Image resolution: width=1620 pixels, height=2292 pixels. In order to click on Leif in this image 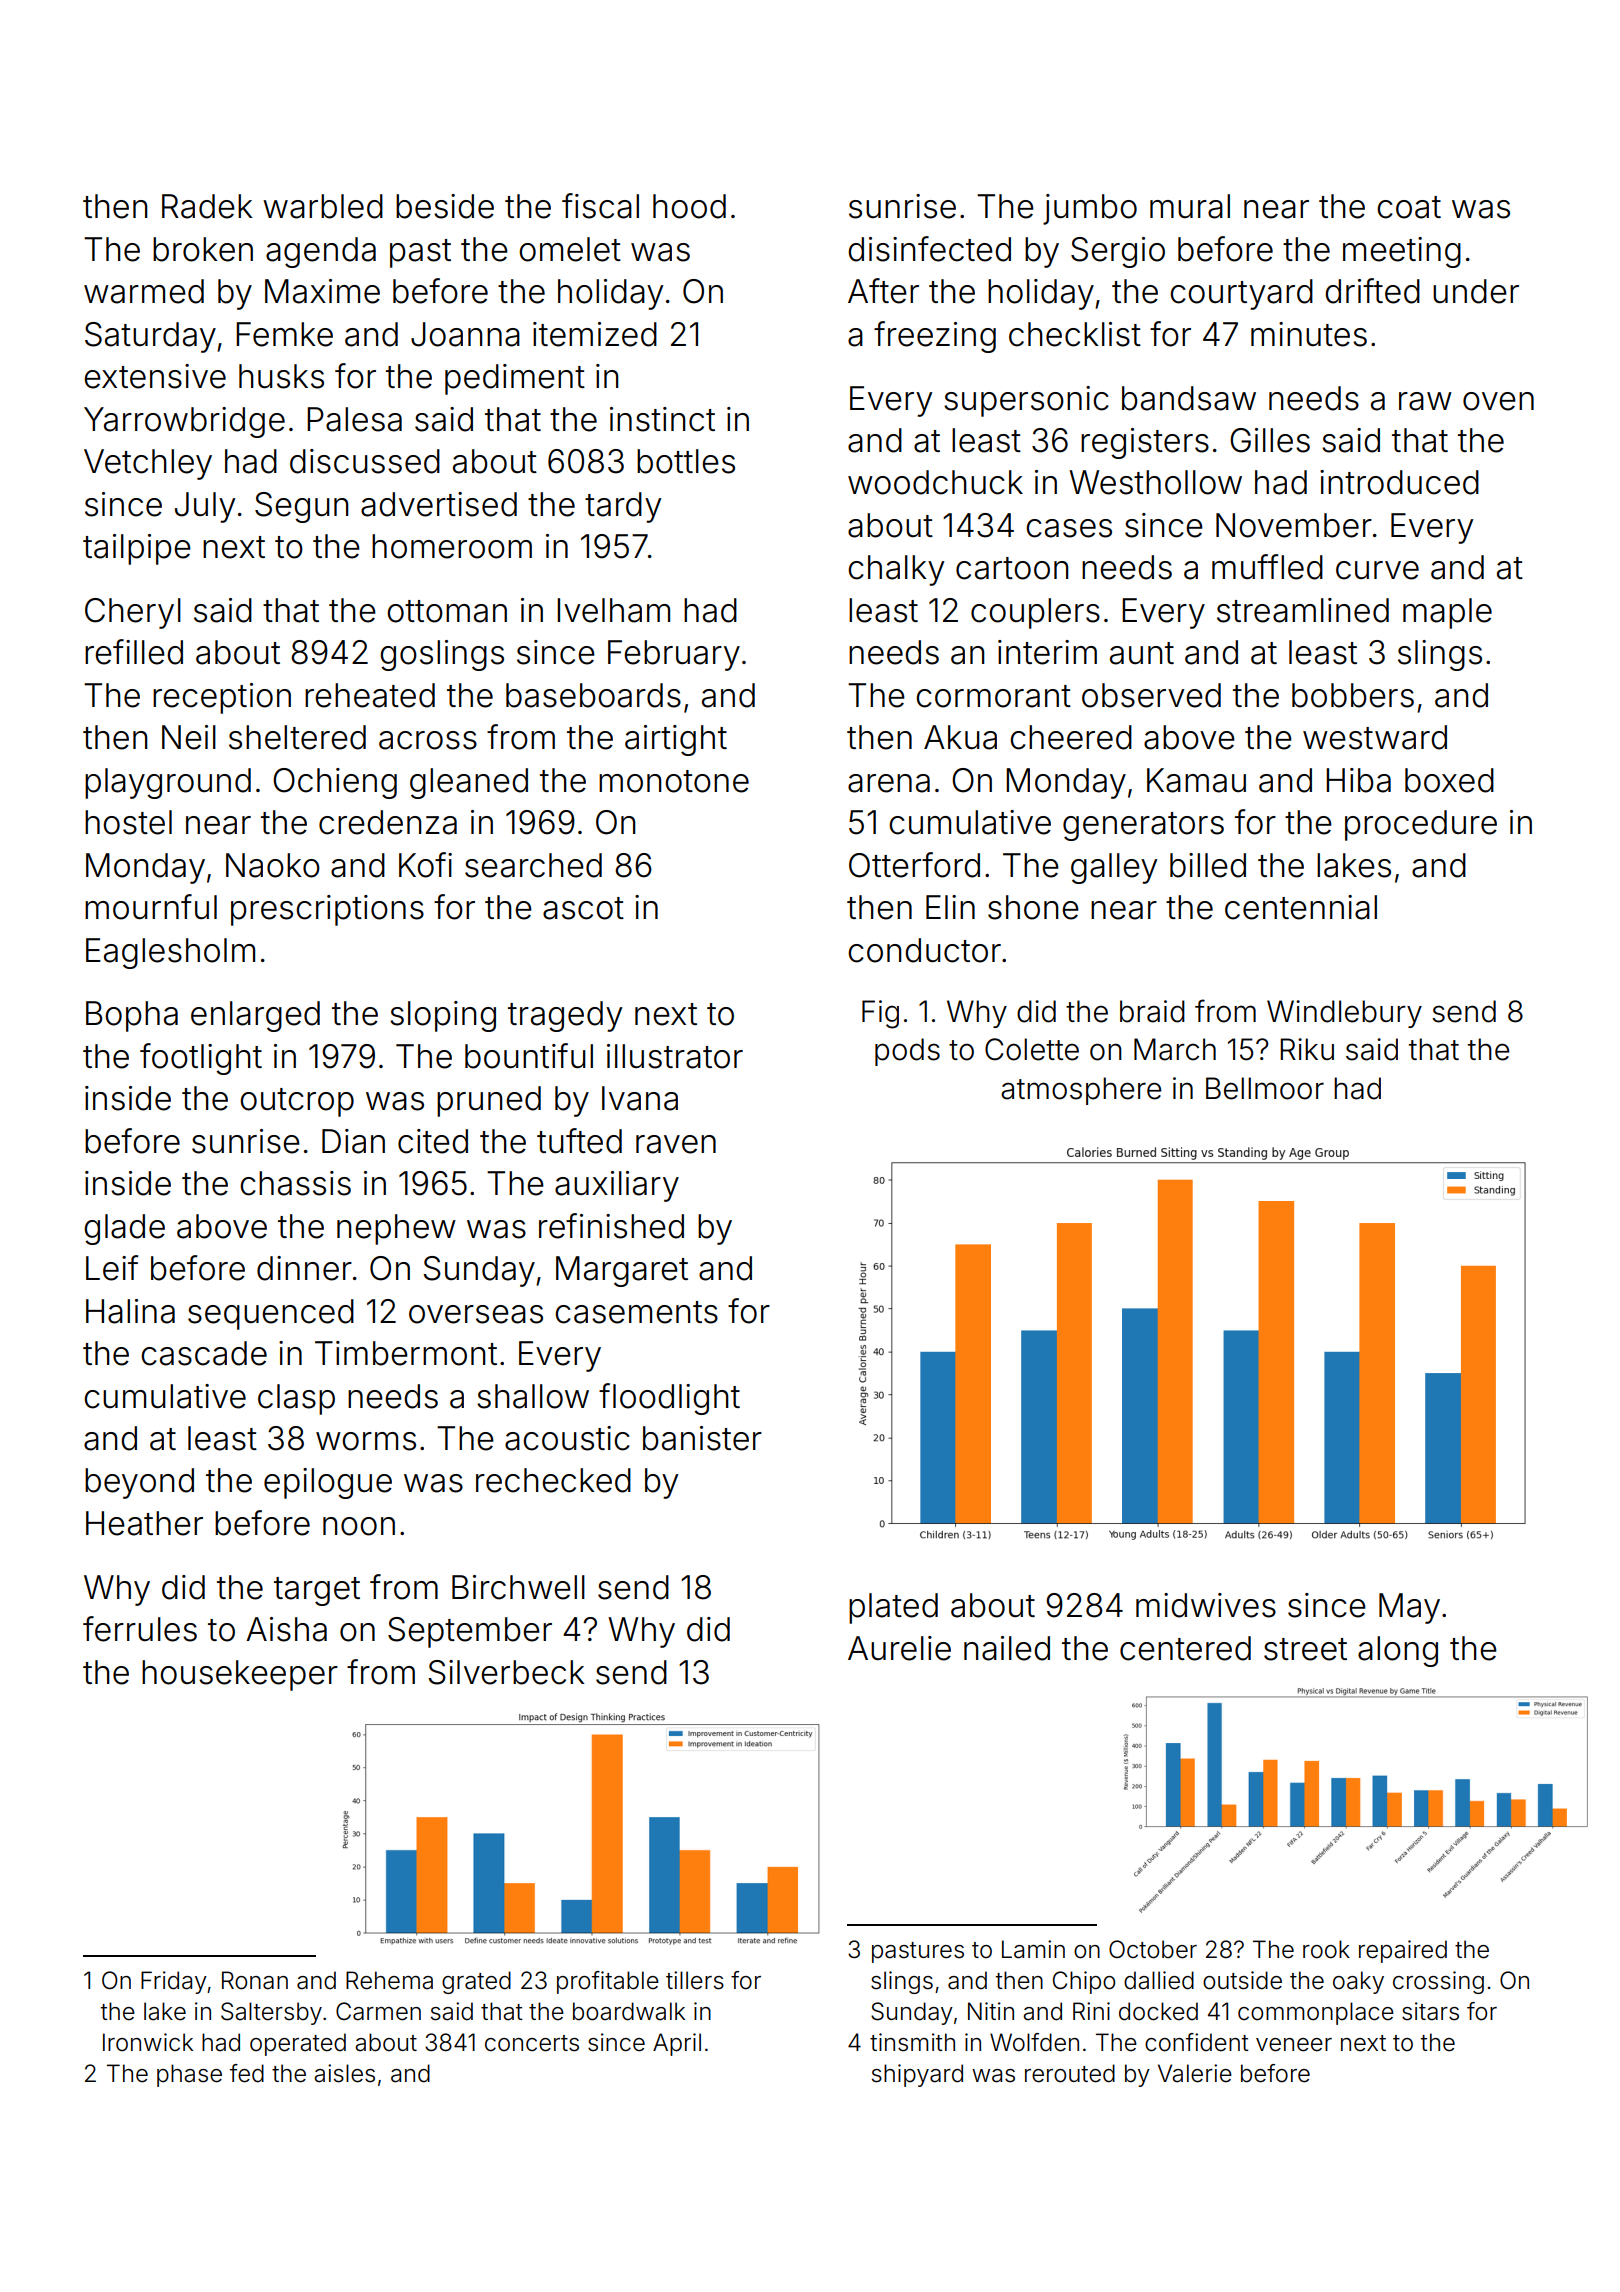, I will do `click(112, 1268)`.
